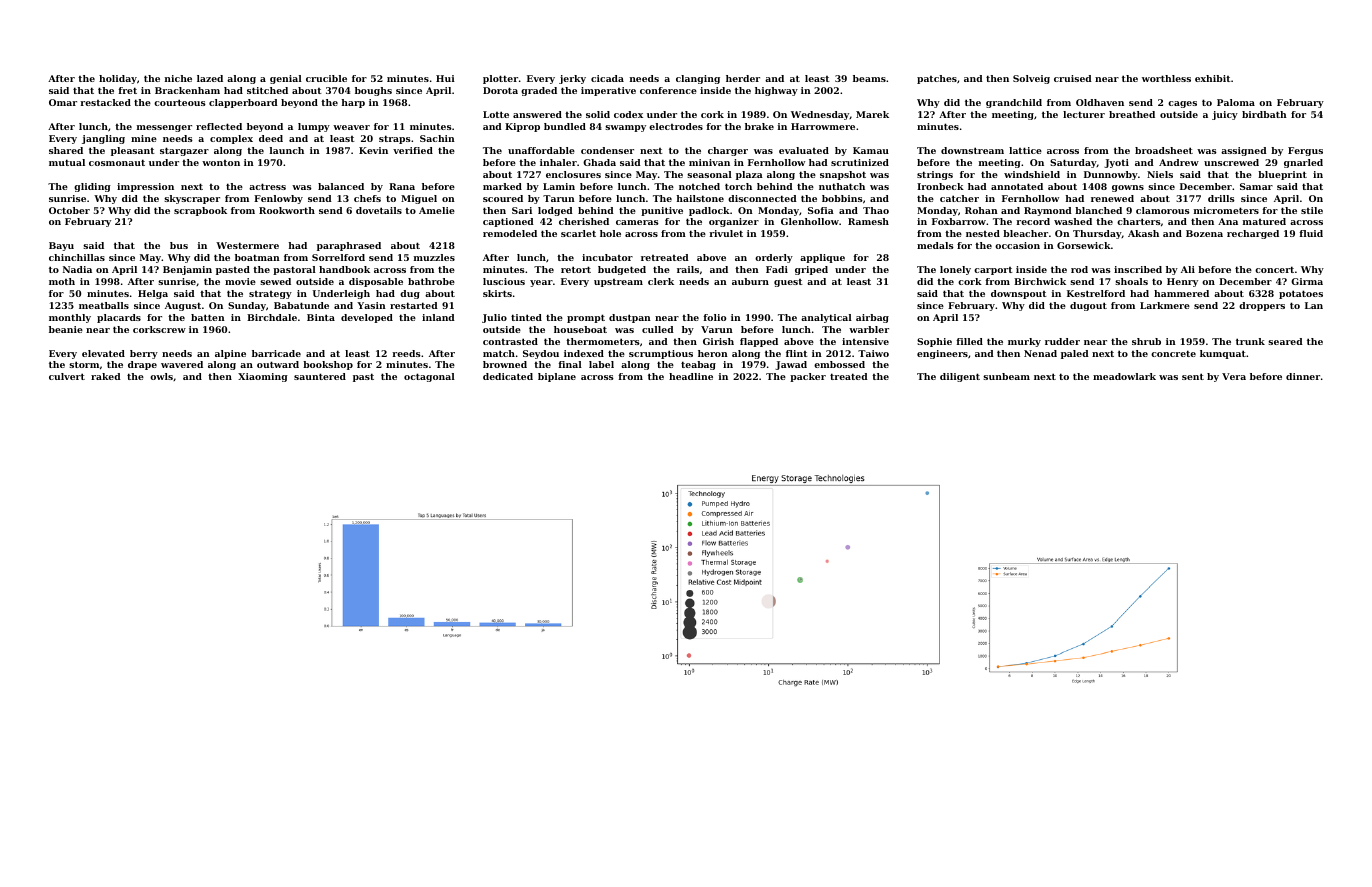 The height and width of the image is (887, 1372). What do you see at coordinates (1264, 114) in the image?
I see `birdbath` at bounding box center [1264, 114].
